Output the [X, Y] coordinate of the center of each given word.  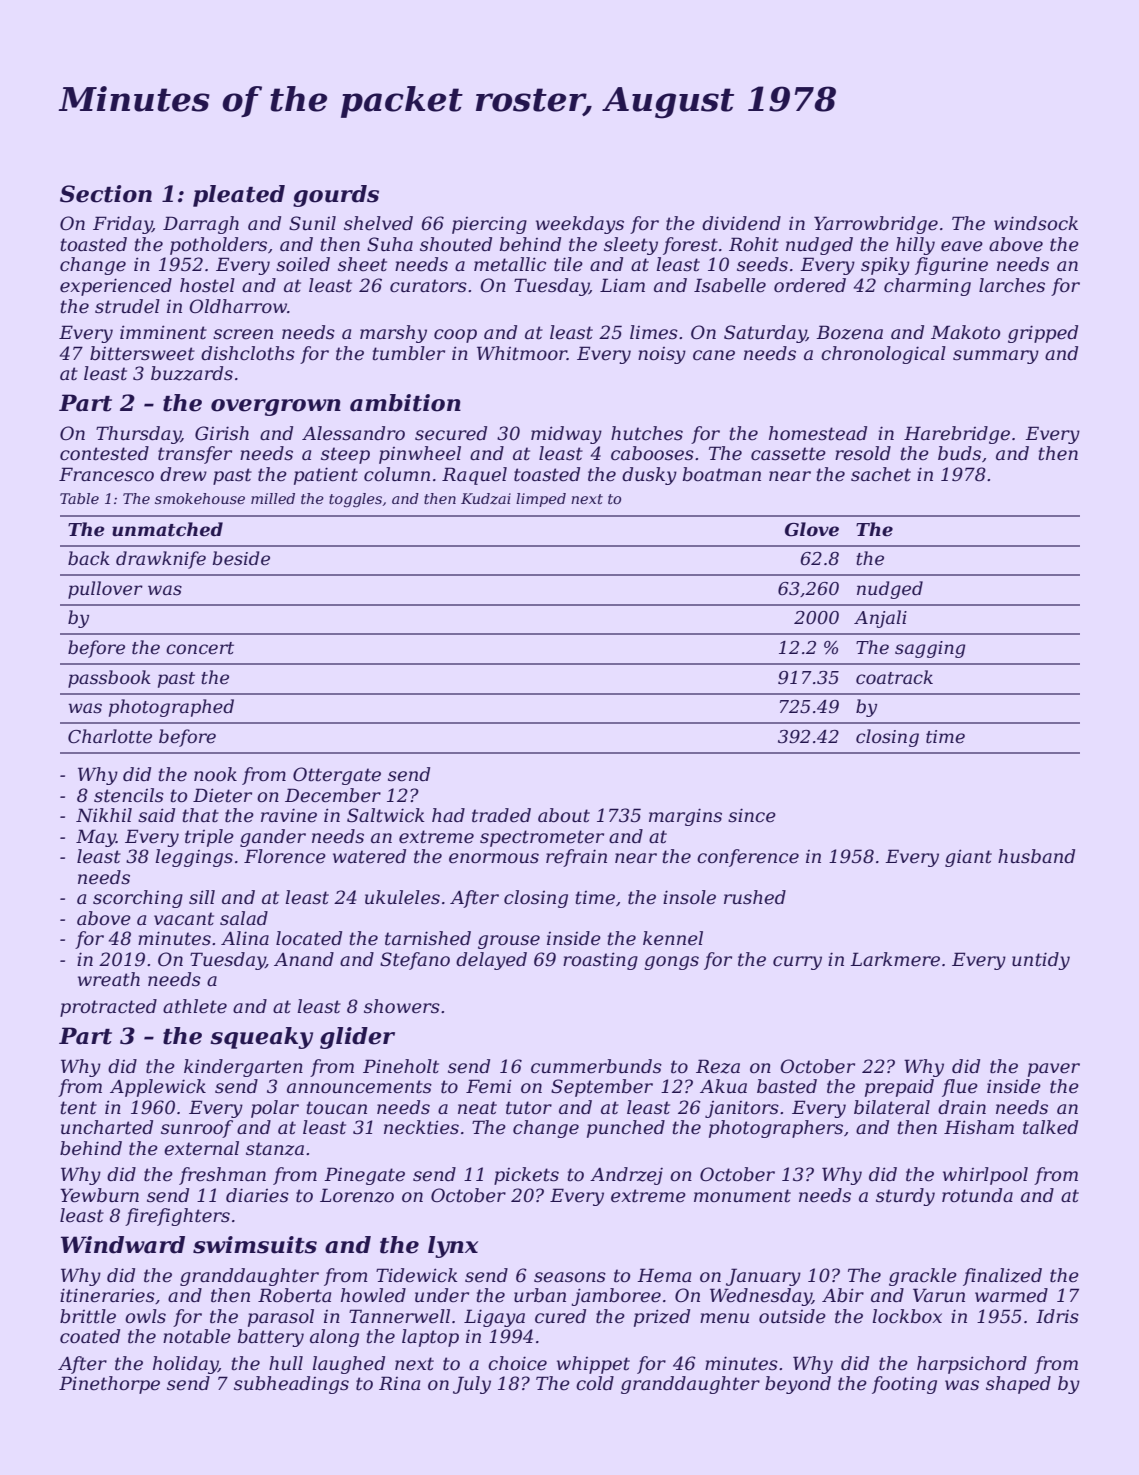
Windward [123, 1245]
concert [200, 648]
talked [1050, 1127]
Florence [285, 856]
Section [106, 194]
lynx [453, 1247]
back [89, 558]
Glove [812, 529]
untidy [1041, 961]
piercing [489, 225]
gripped [1043, 334]
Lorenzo [357, 1195]
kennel [673, 938]
